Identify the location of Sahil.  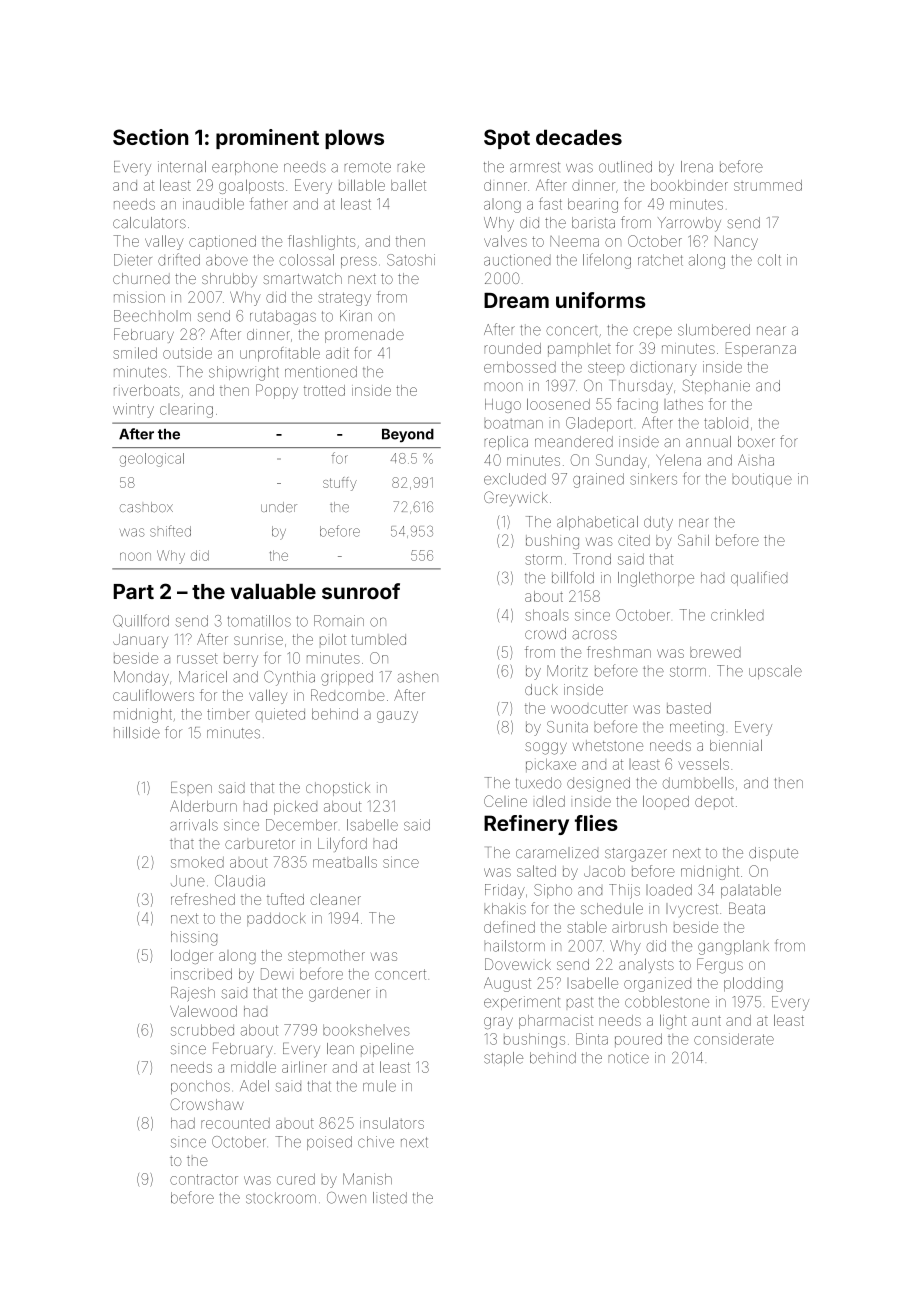
(693, 540).
